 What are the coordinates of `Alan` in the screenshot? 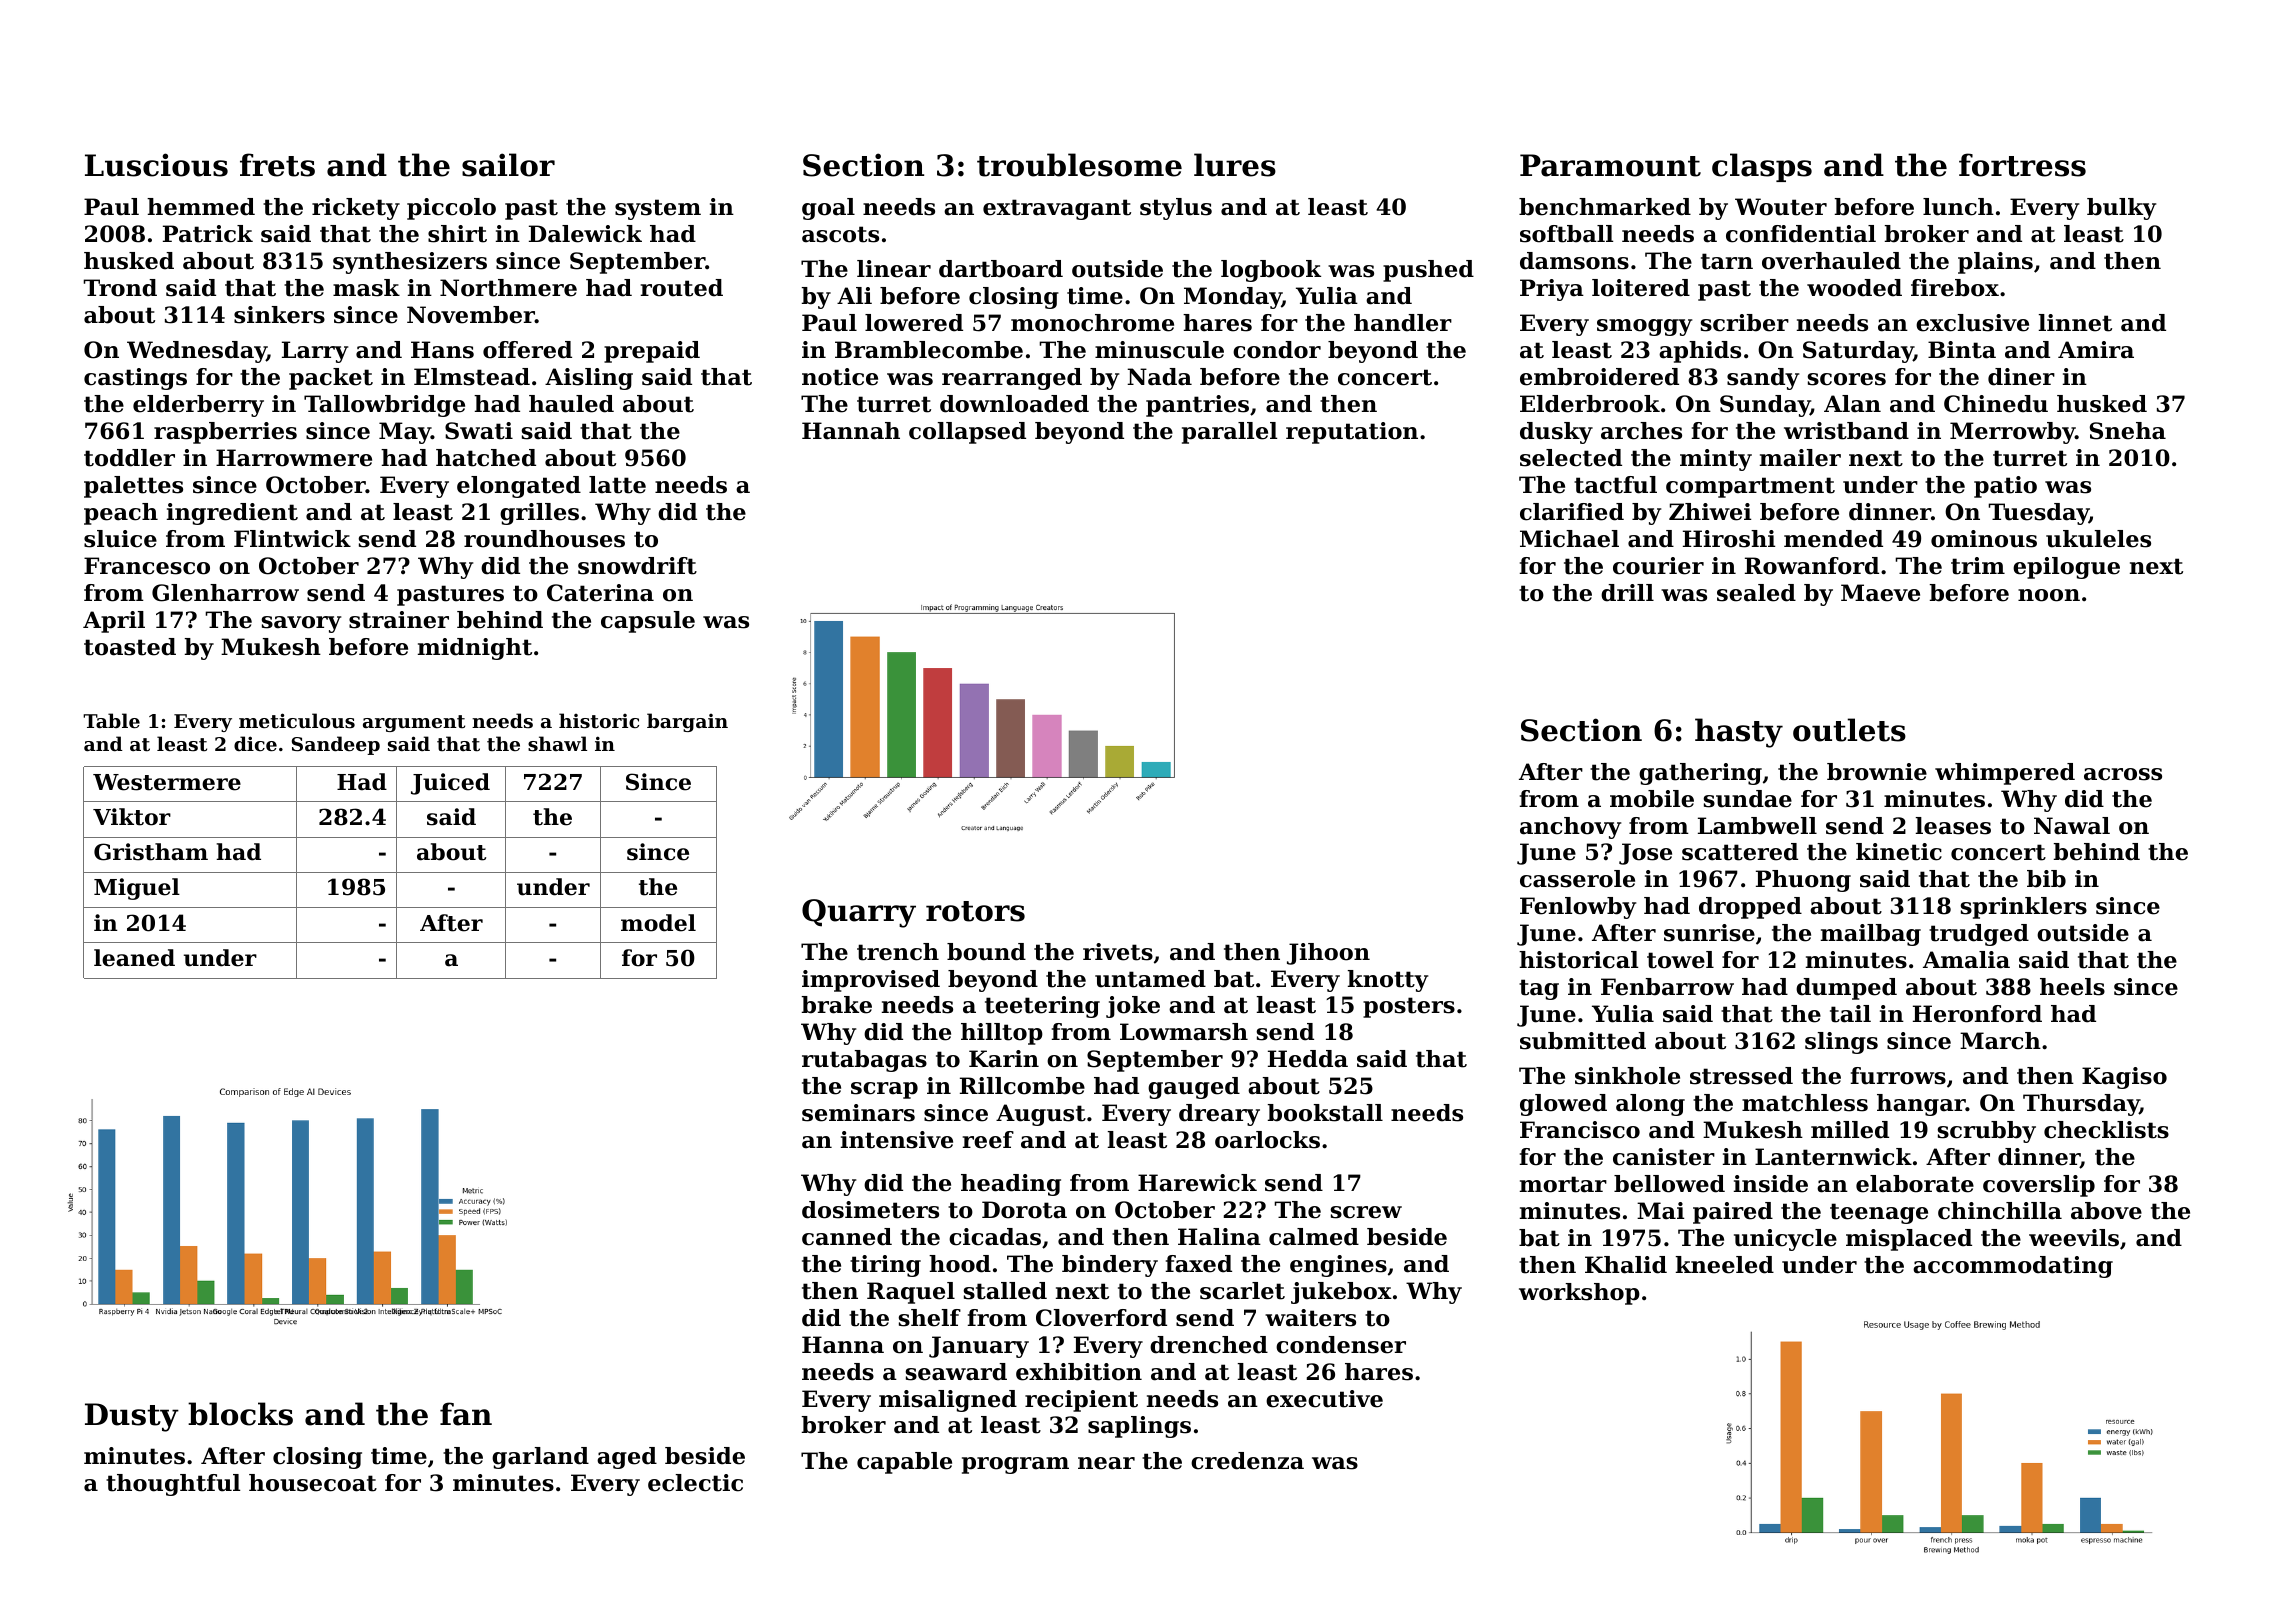 It's located at (1852, 404).
